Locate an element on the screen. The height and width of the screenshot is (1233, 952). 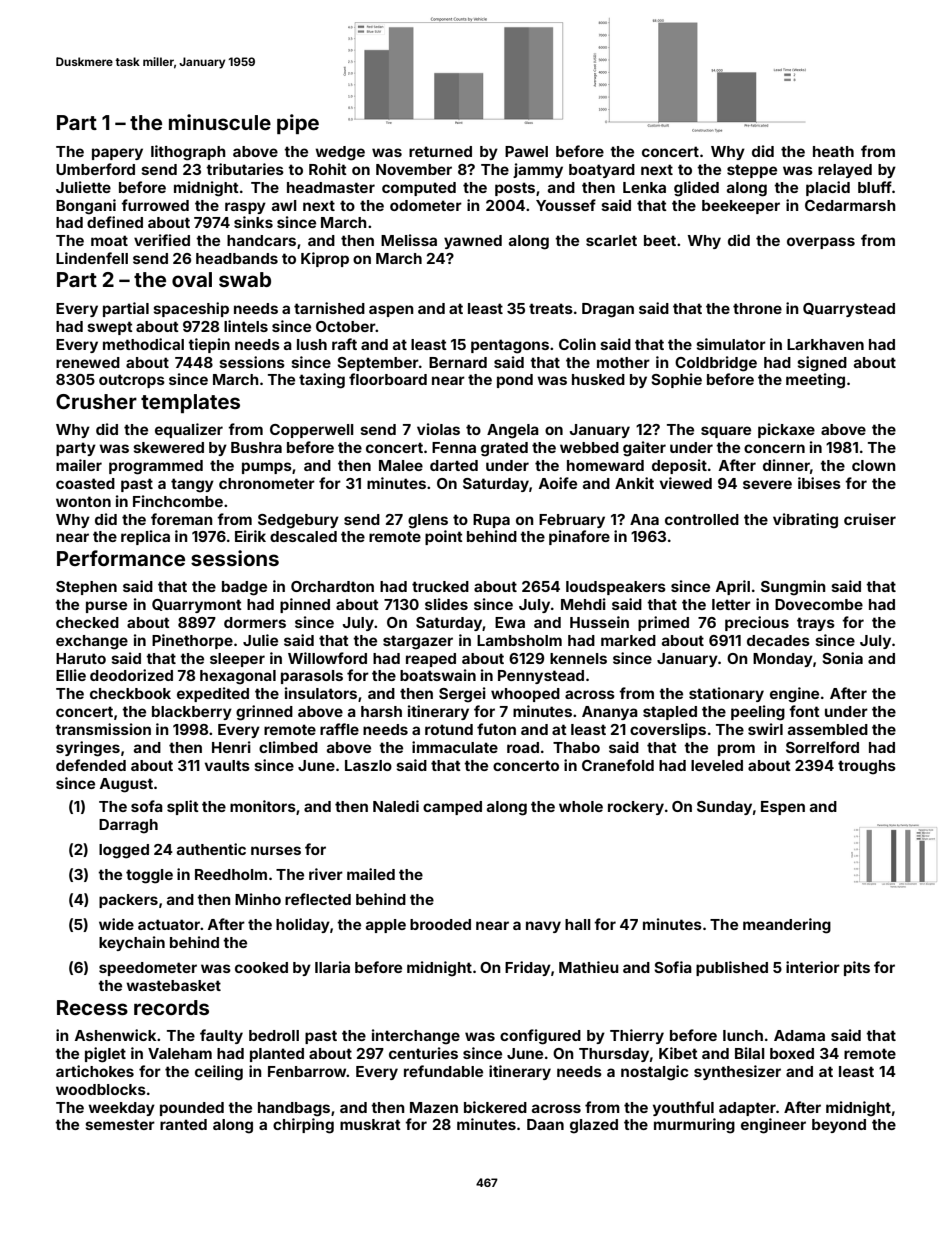
Naledi is located at coordinates (396, 806).
